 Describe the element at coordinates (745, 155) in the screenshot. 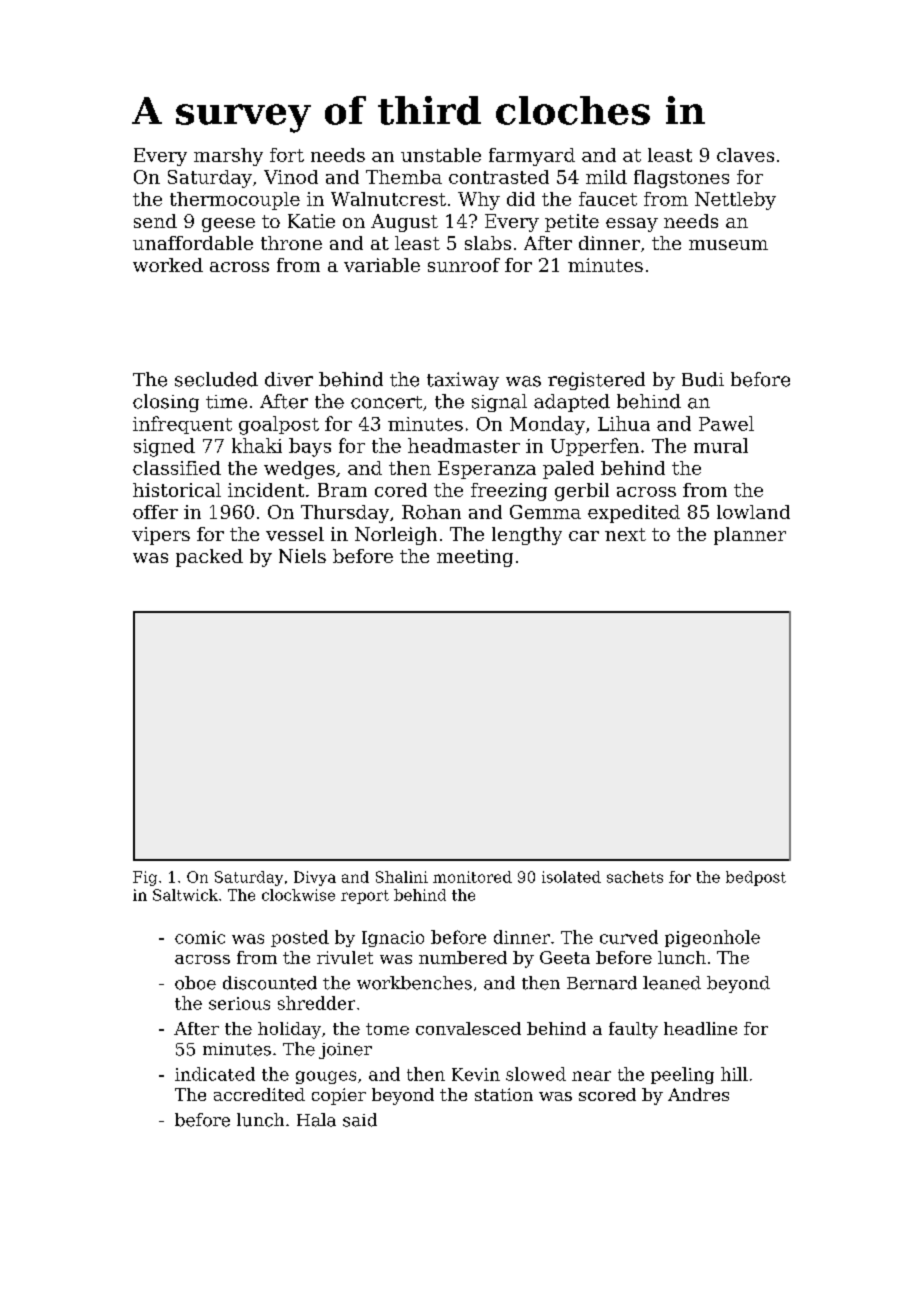

I see `claves` at that location.
